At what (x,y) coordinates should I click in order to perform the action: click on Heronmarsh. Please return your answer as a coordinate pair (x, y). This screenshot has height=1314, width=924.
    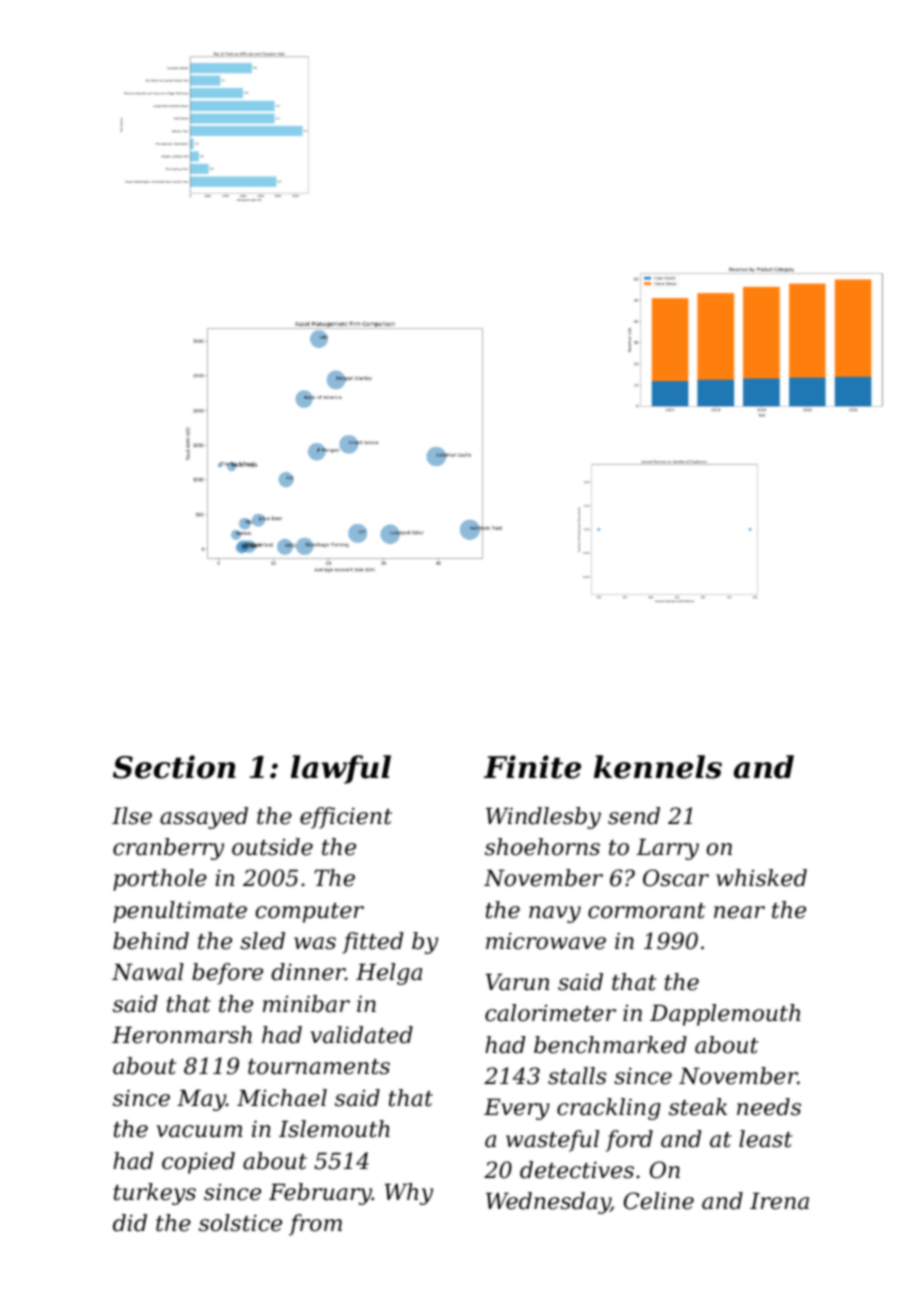
    Looking at the image, I should click on (182, 1035).
